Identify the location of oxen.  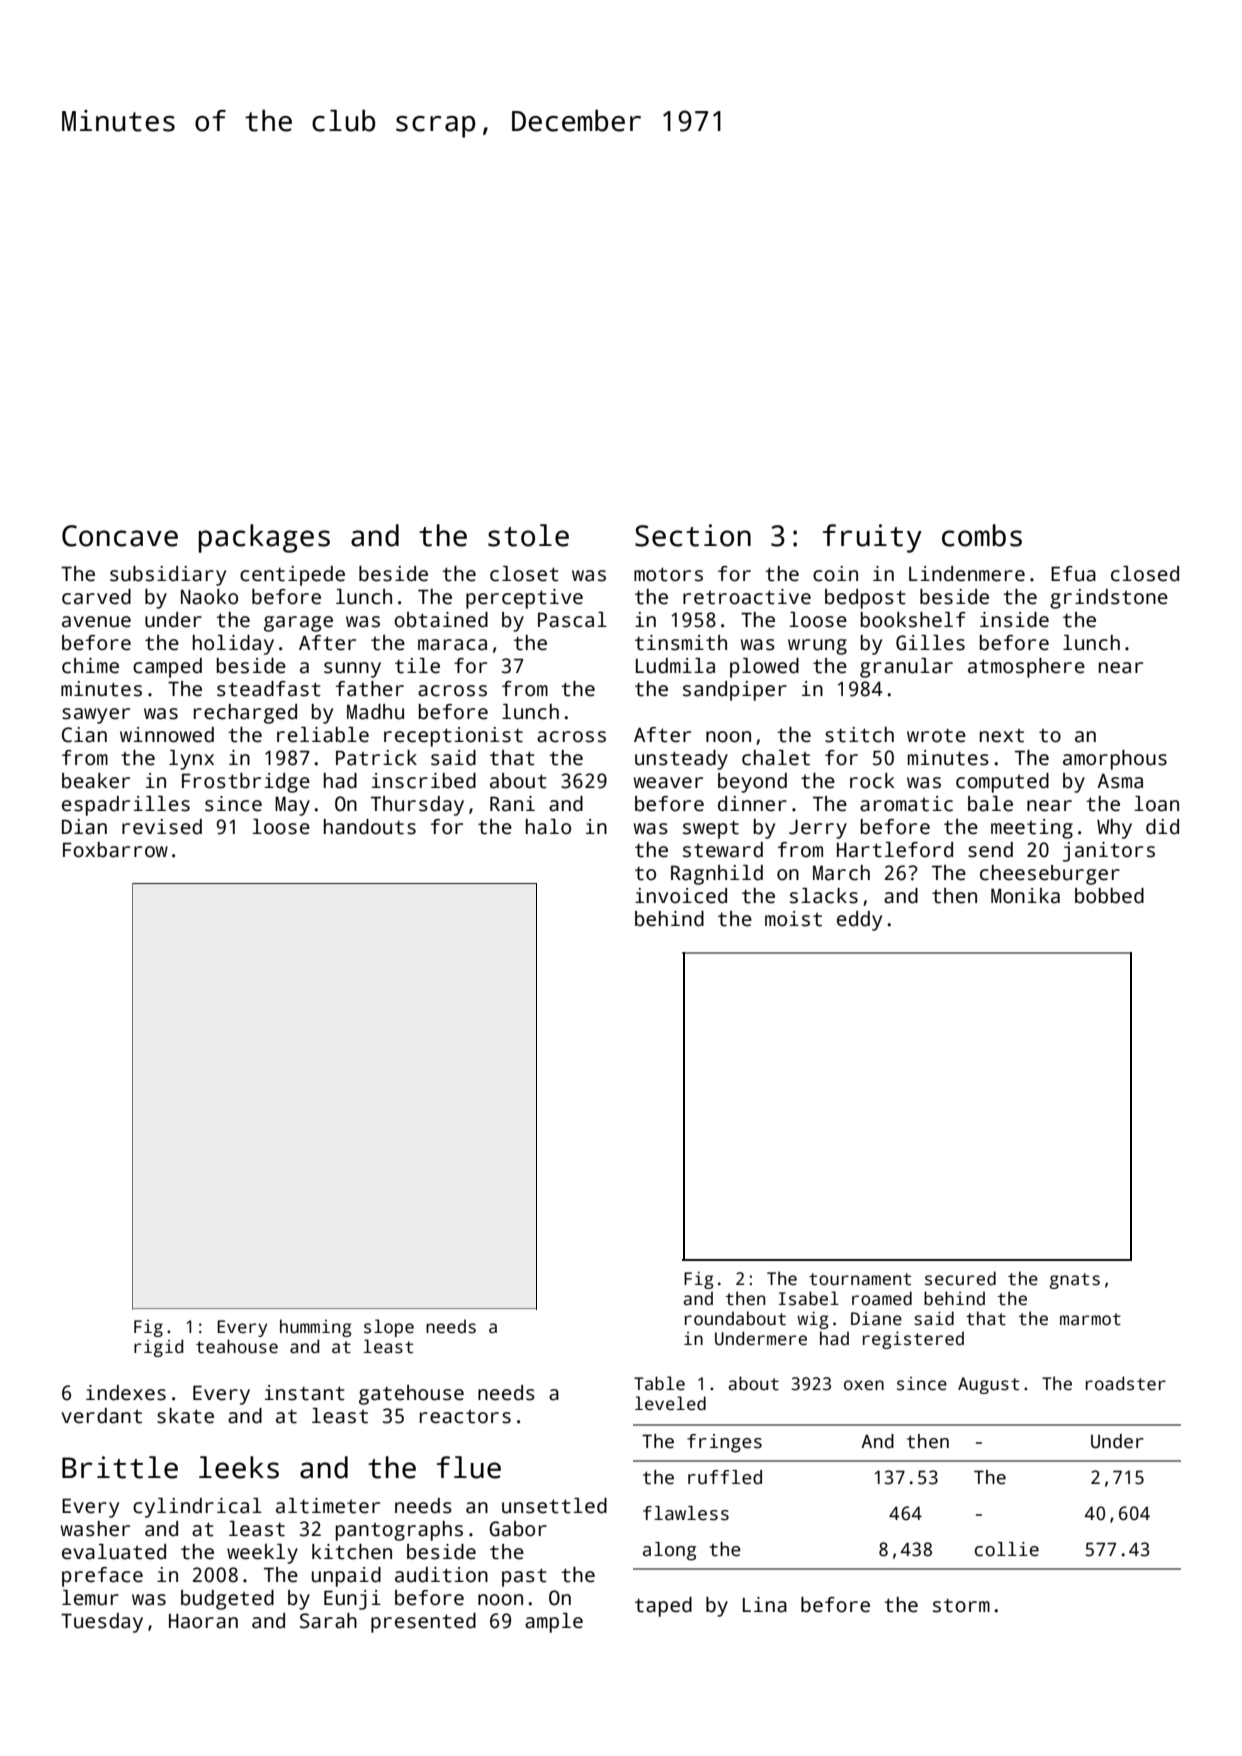
(864, 1385).
